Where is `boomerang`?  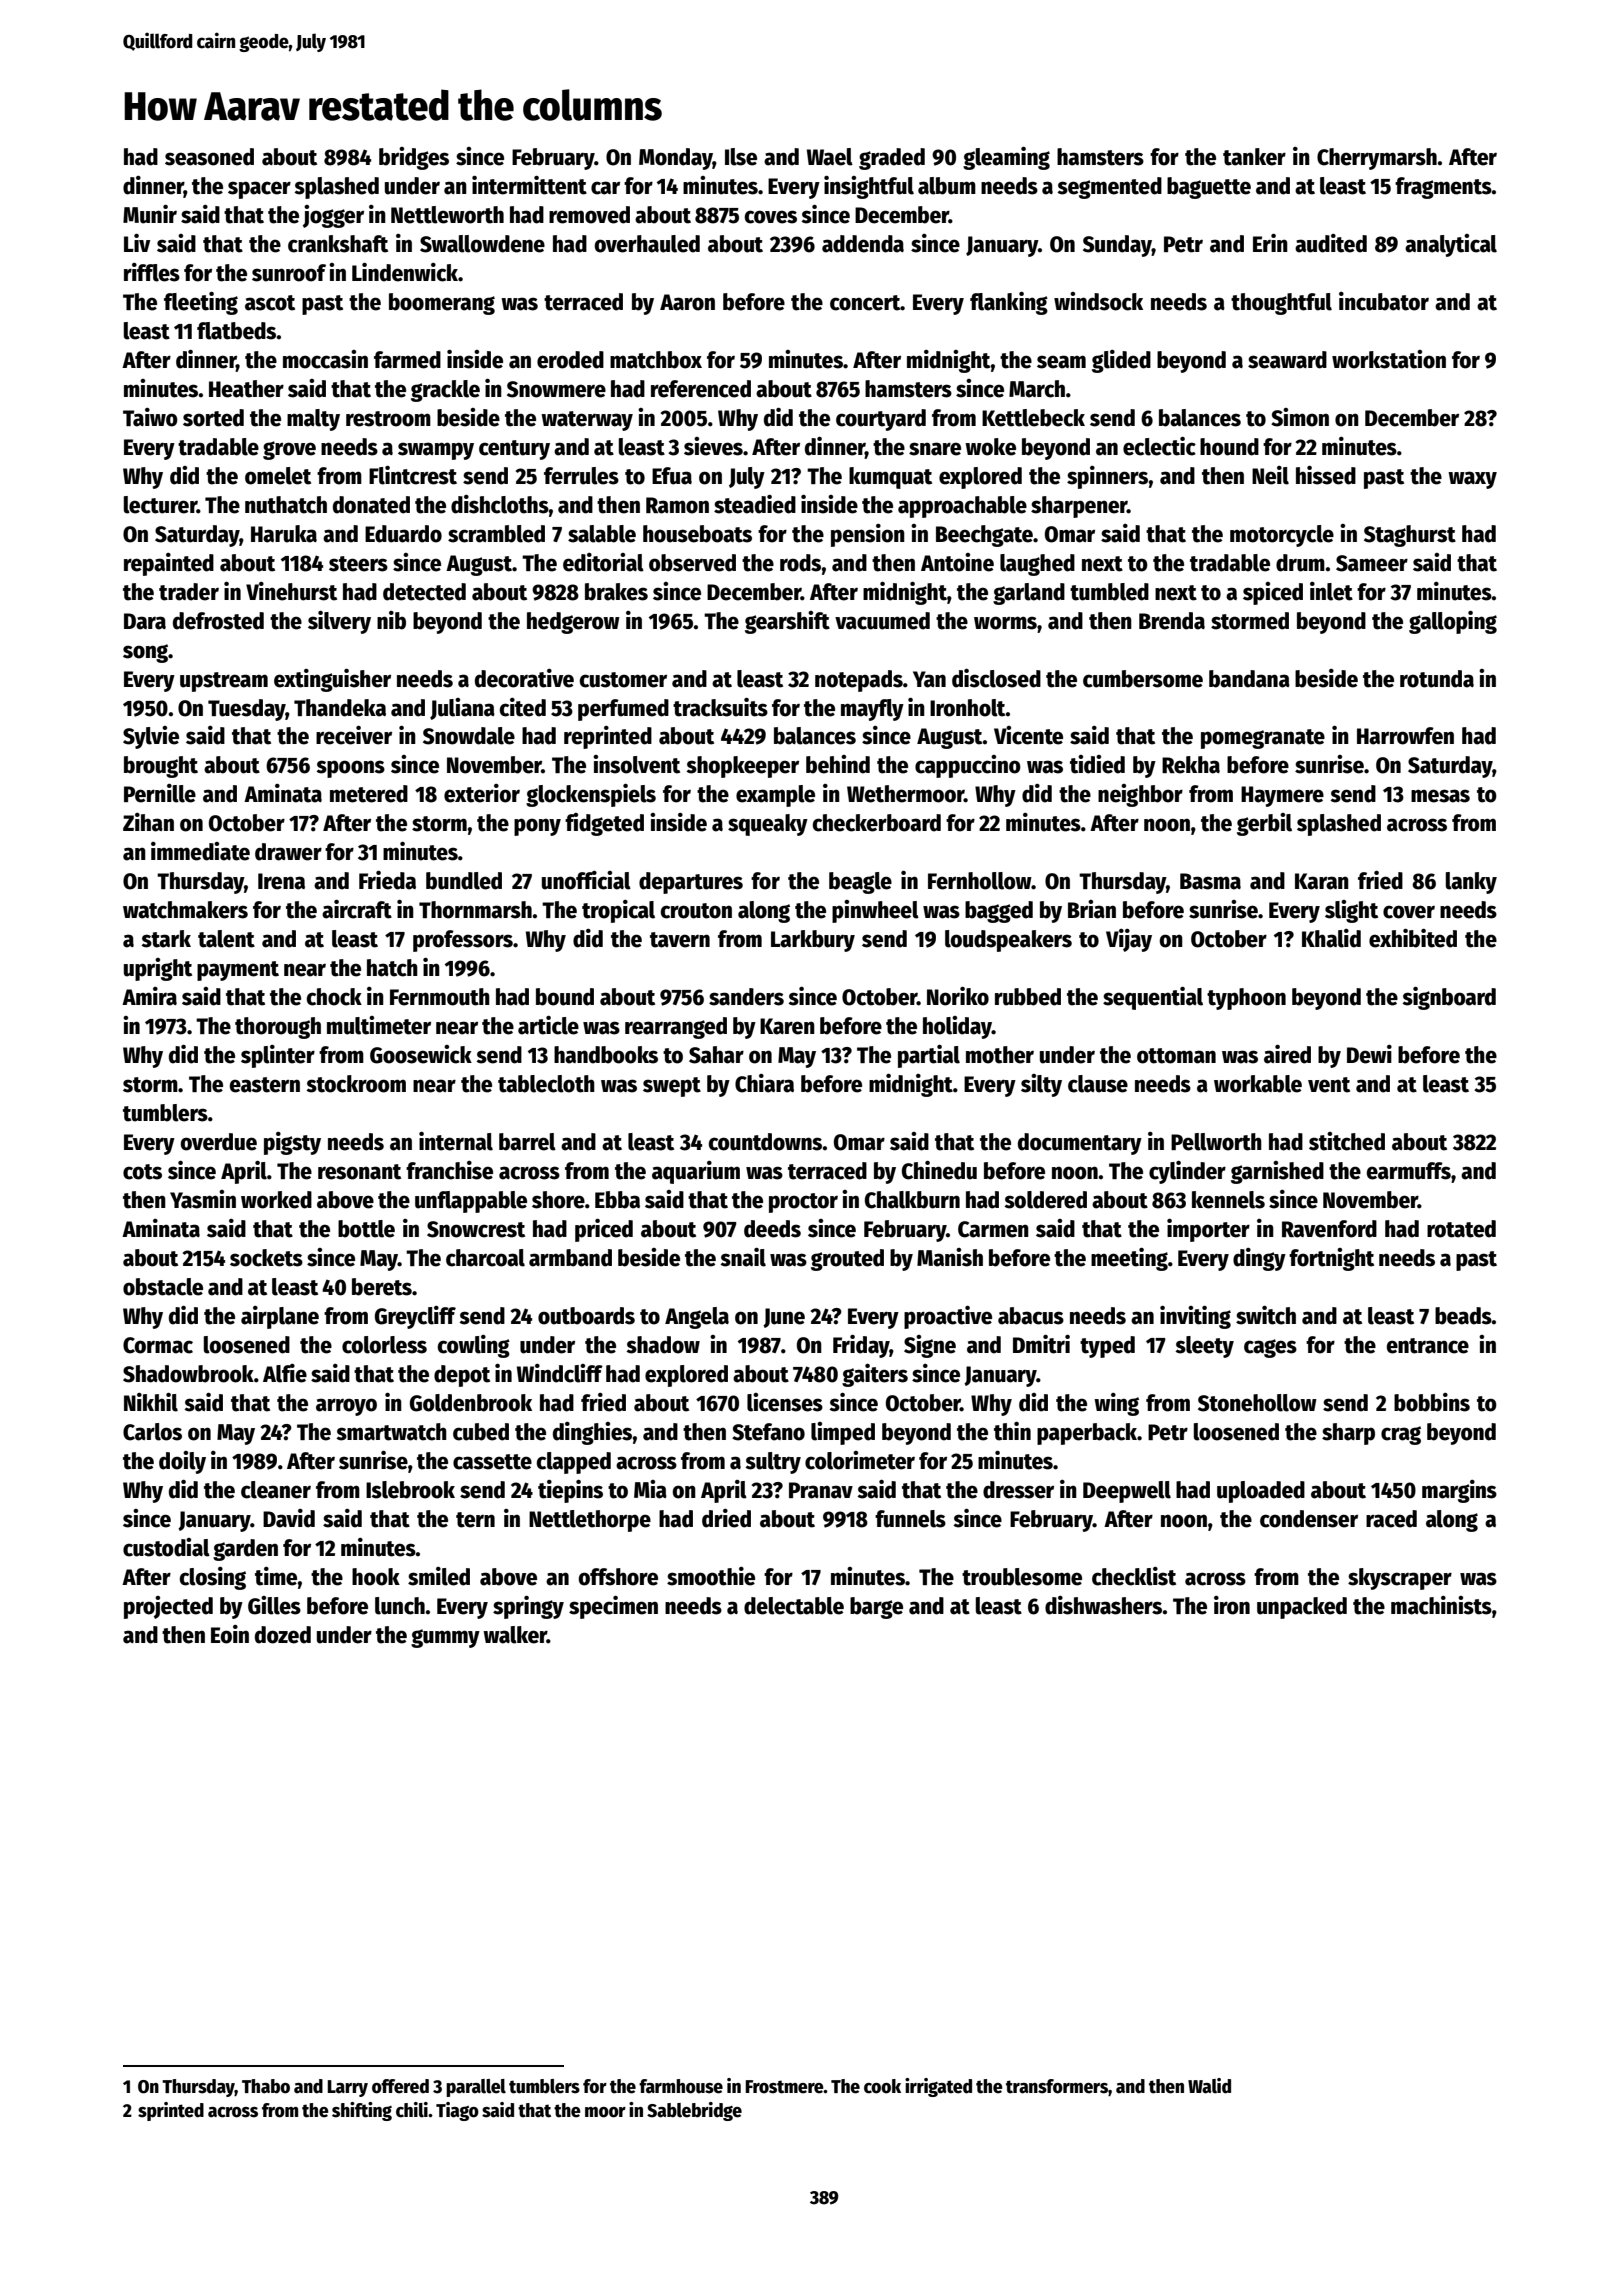
boomerang is located at coordinates (442, 304).
